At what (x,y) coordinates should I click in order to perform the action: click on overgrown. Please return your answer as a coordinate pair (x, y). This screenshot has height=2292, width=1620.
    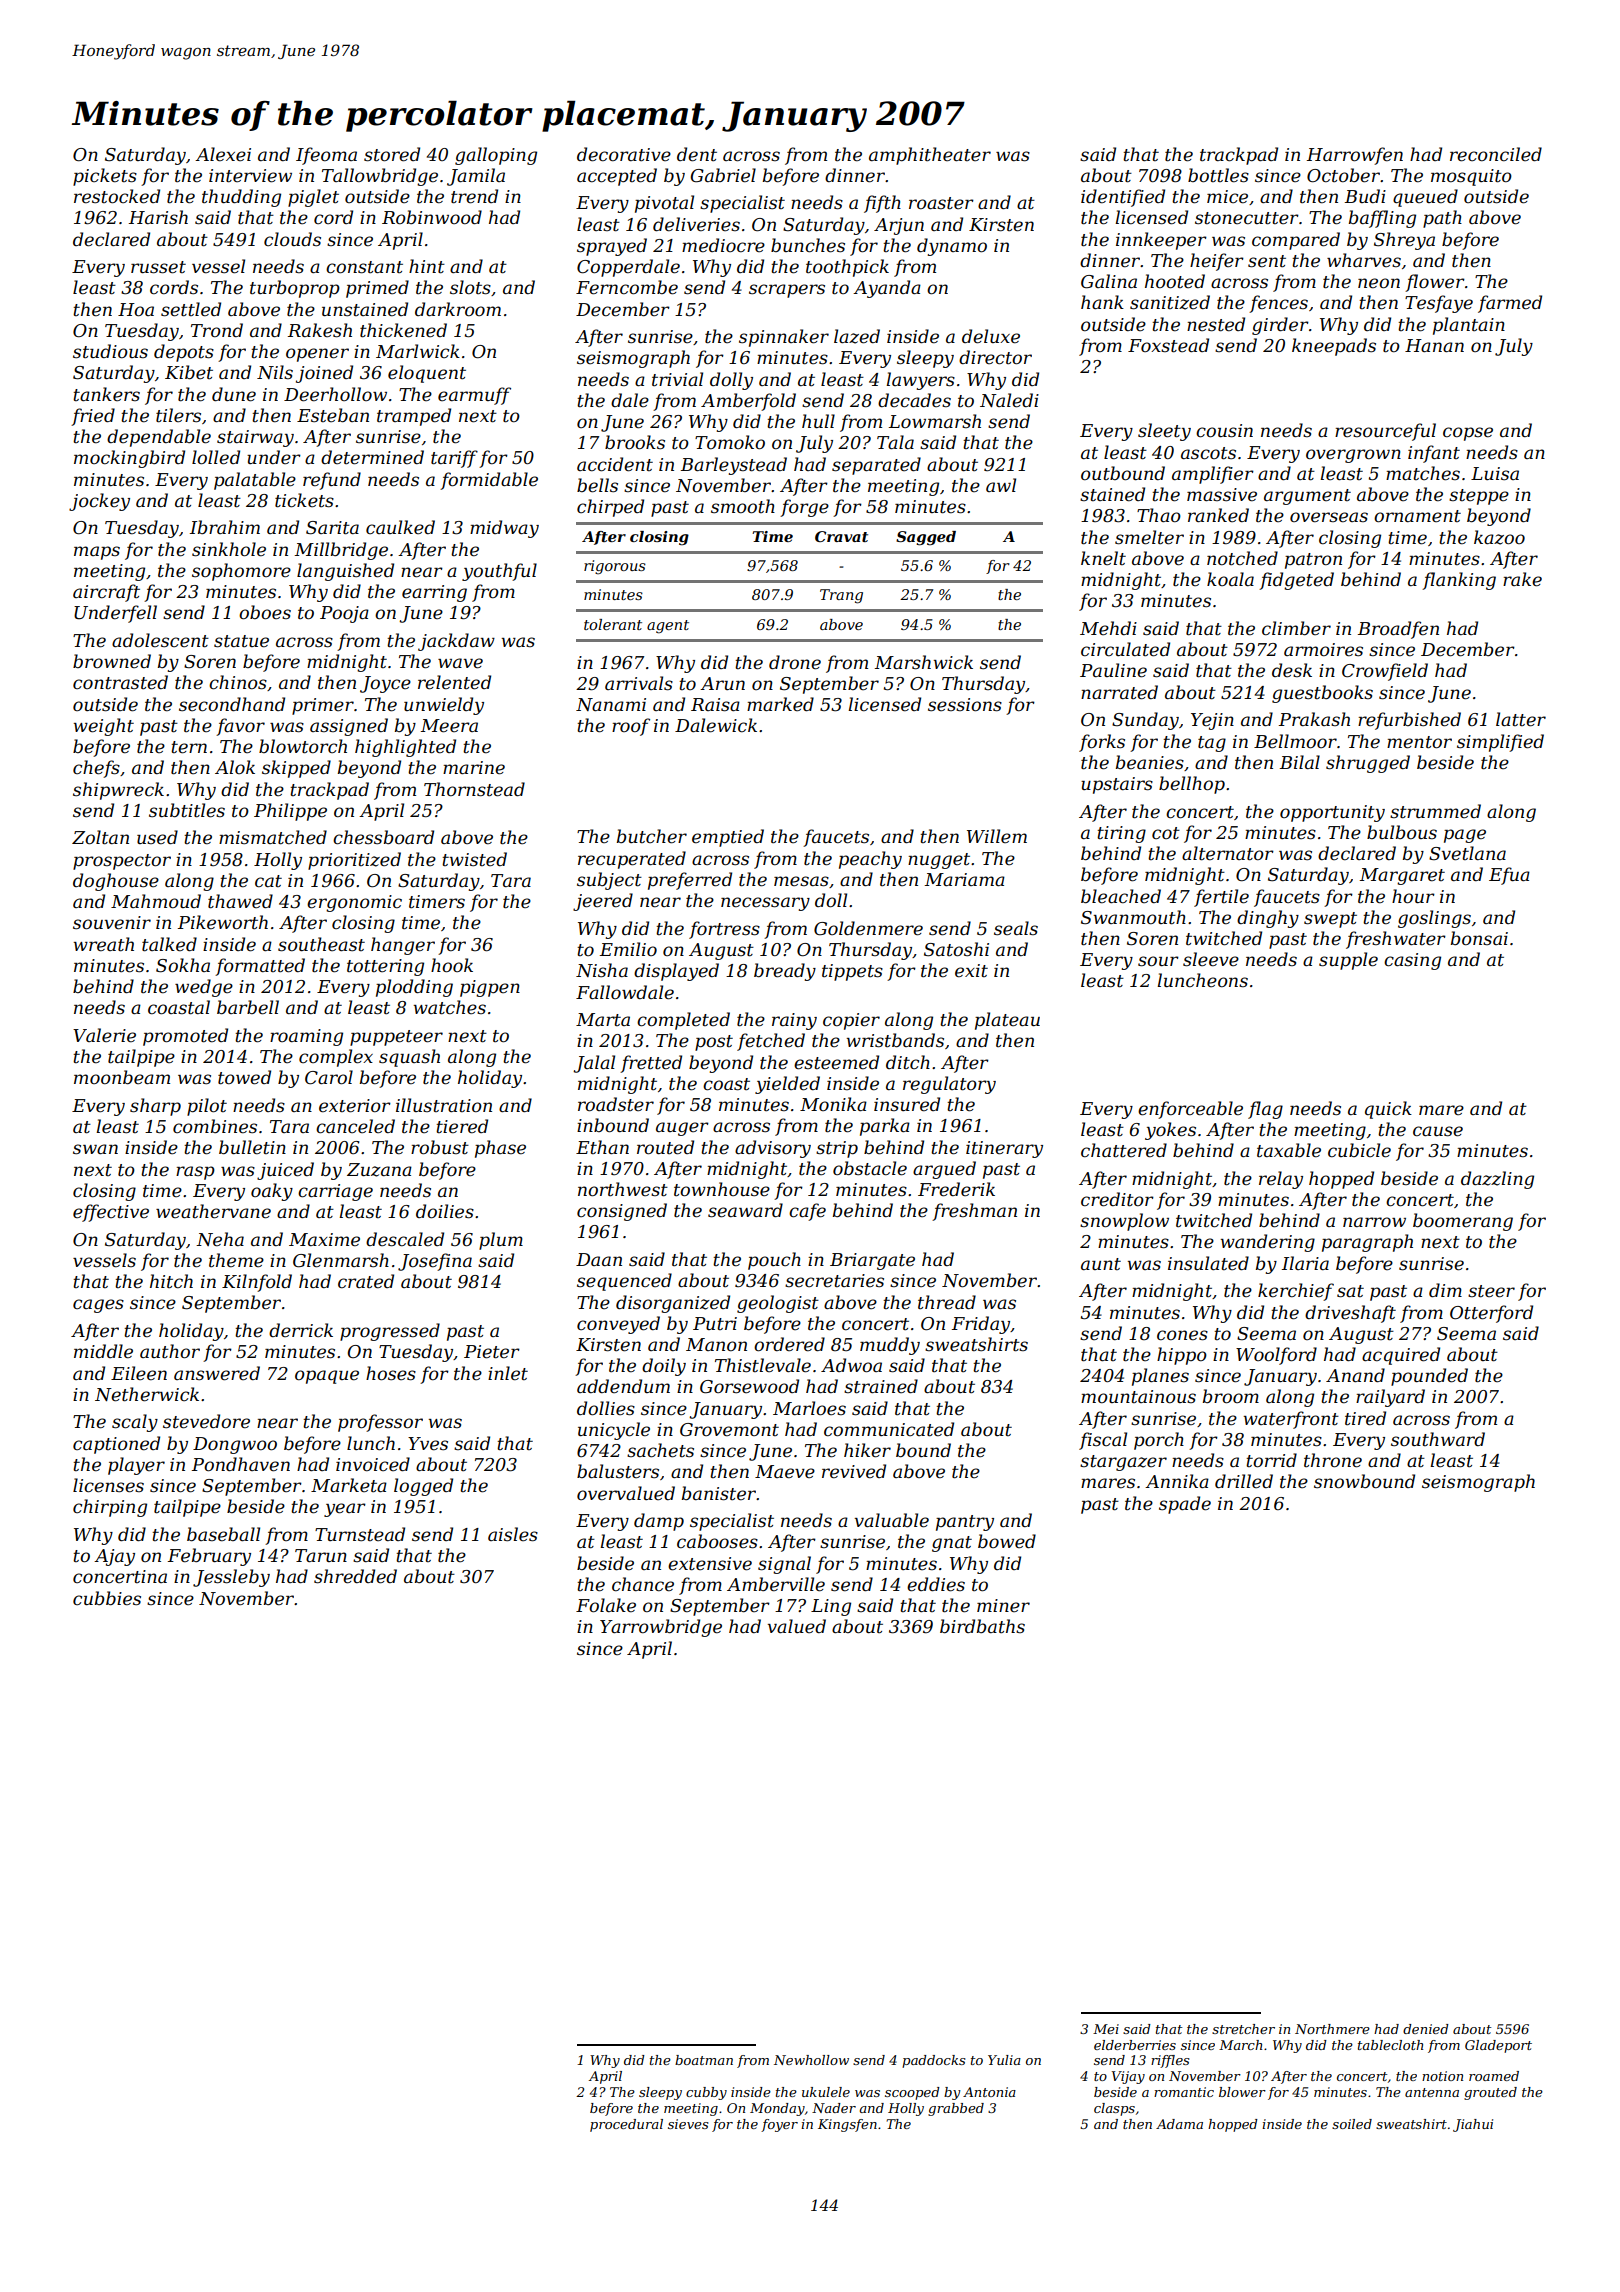
    Looking at the image, I should click on (1353, 456).
